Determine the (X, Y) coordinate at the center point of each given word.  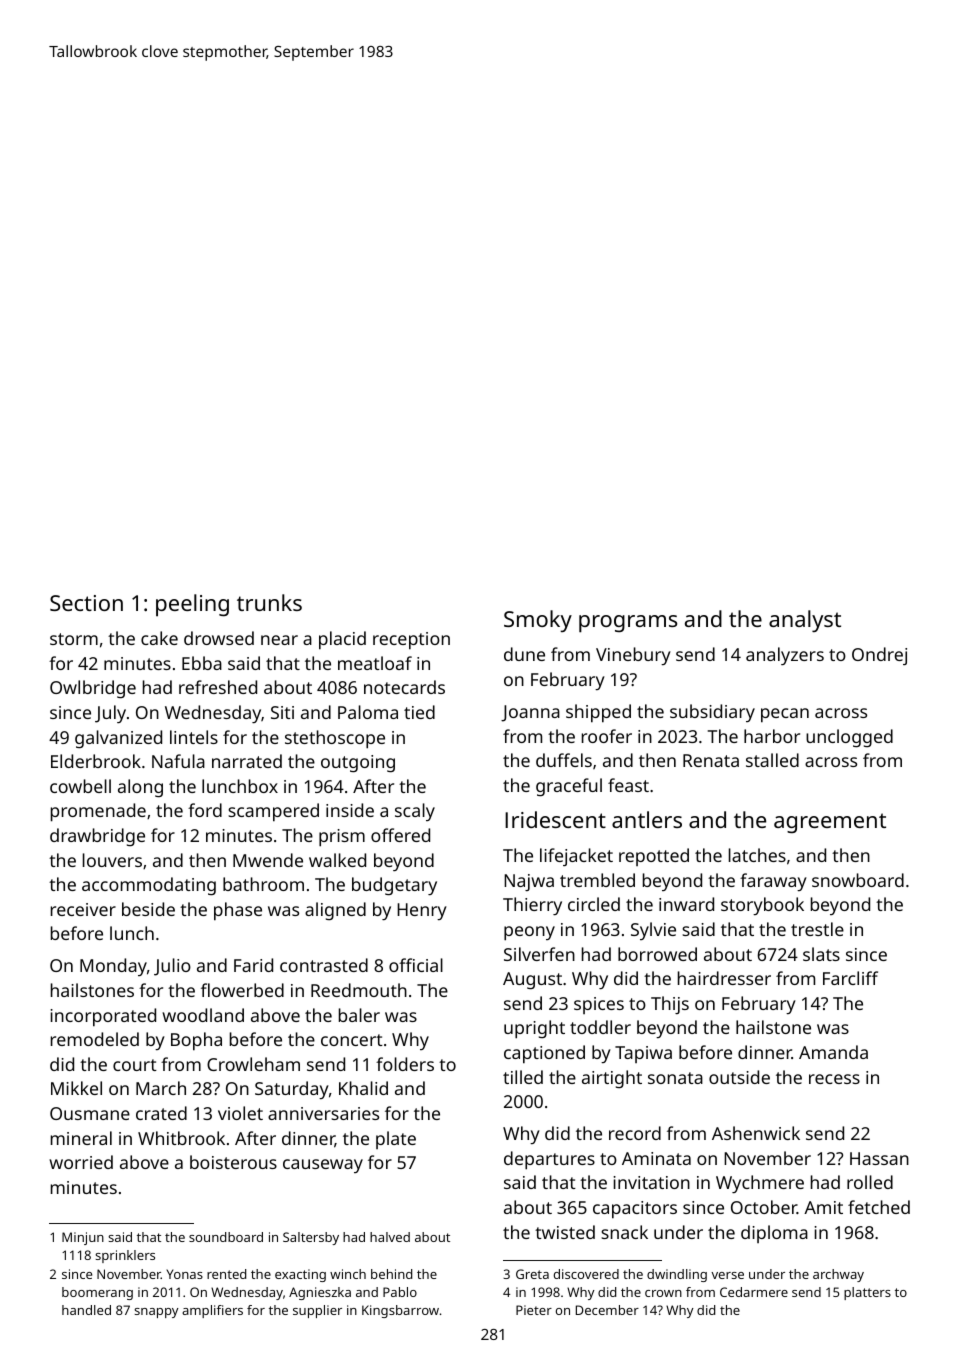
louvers (112, 860)
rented (226, 1274)
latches (757, 855)
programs (628, 624)
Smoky (538, 621)
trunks (269, 602)
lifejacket (576, 857)
